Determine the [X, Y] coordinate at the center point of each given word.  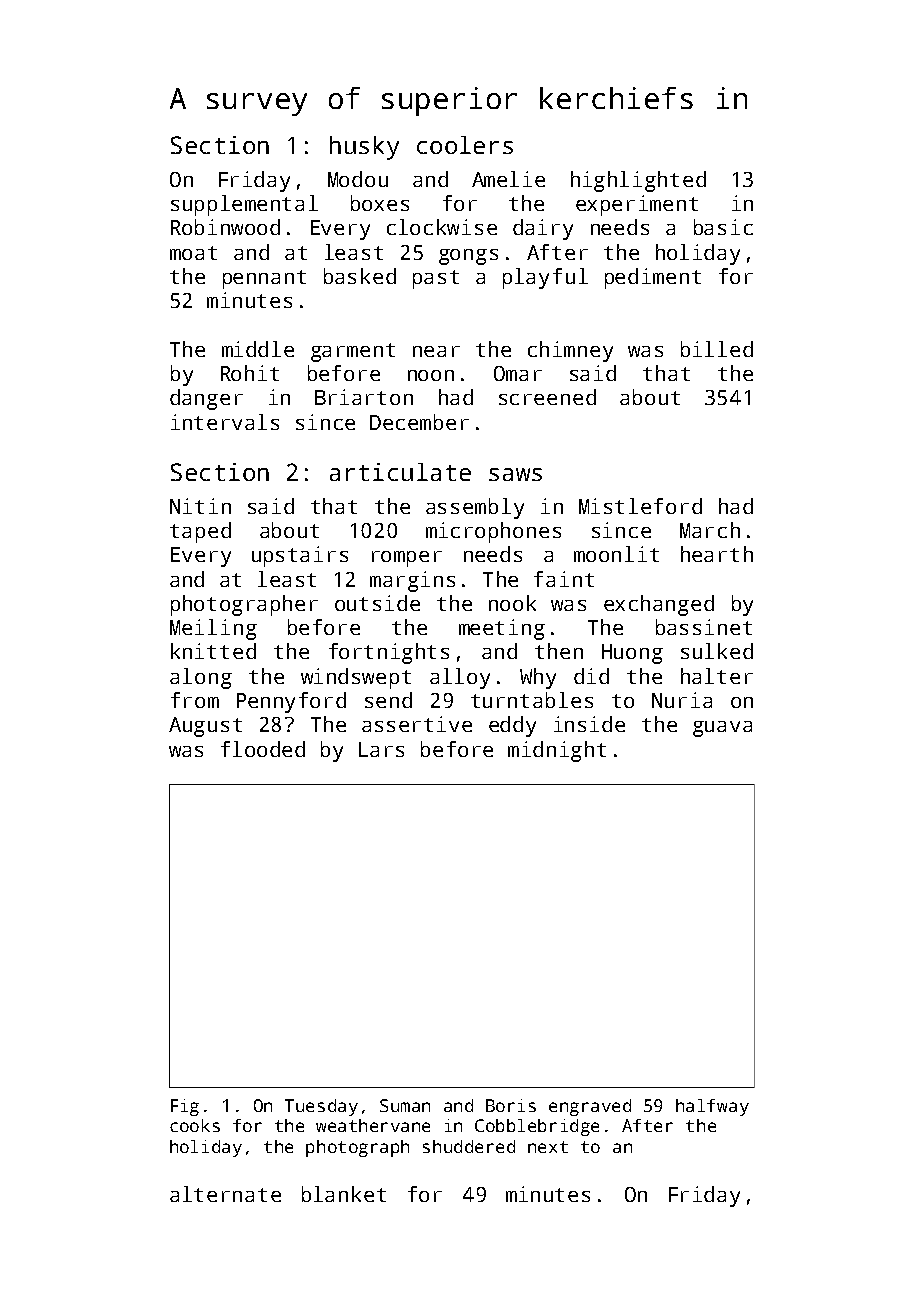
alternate [225, 1194]
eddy [512, 726]
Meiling [213, 629]
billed [717, 349]
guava [722, 729]
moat [193, 253]
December [419, 422]
